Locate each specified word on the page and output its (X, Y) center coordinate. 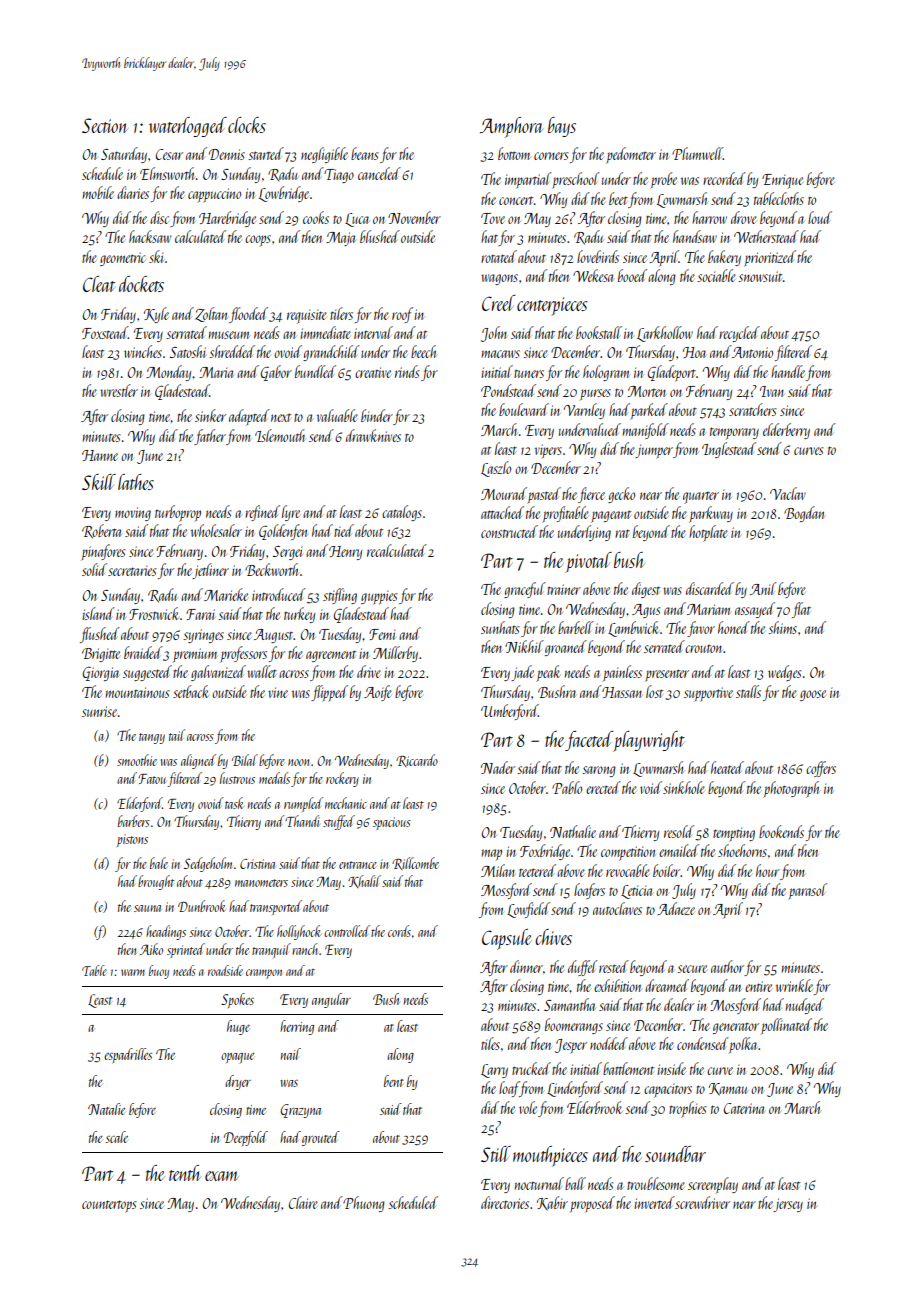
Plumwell (697, 153)
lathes (136, 482)
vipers (548, 451)
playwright (649, 741)
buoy (159, 972)
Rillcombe (415, 863)
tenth (185, 1173)
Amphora (512, 127)
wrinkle (794, 985)
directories (505, 1202)
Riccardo (417, 760)
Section (105, 125)
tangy (152, 738)
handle (788, 371)
